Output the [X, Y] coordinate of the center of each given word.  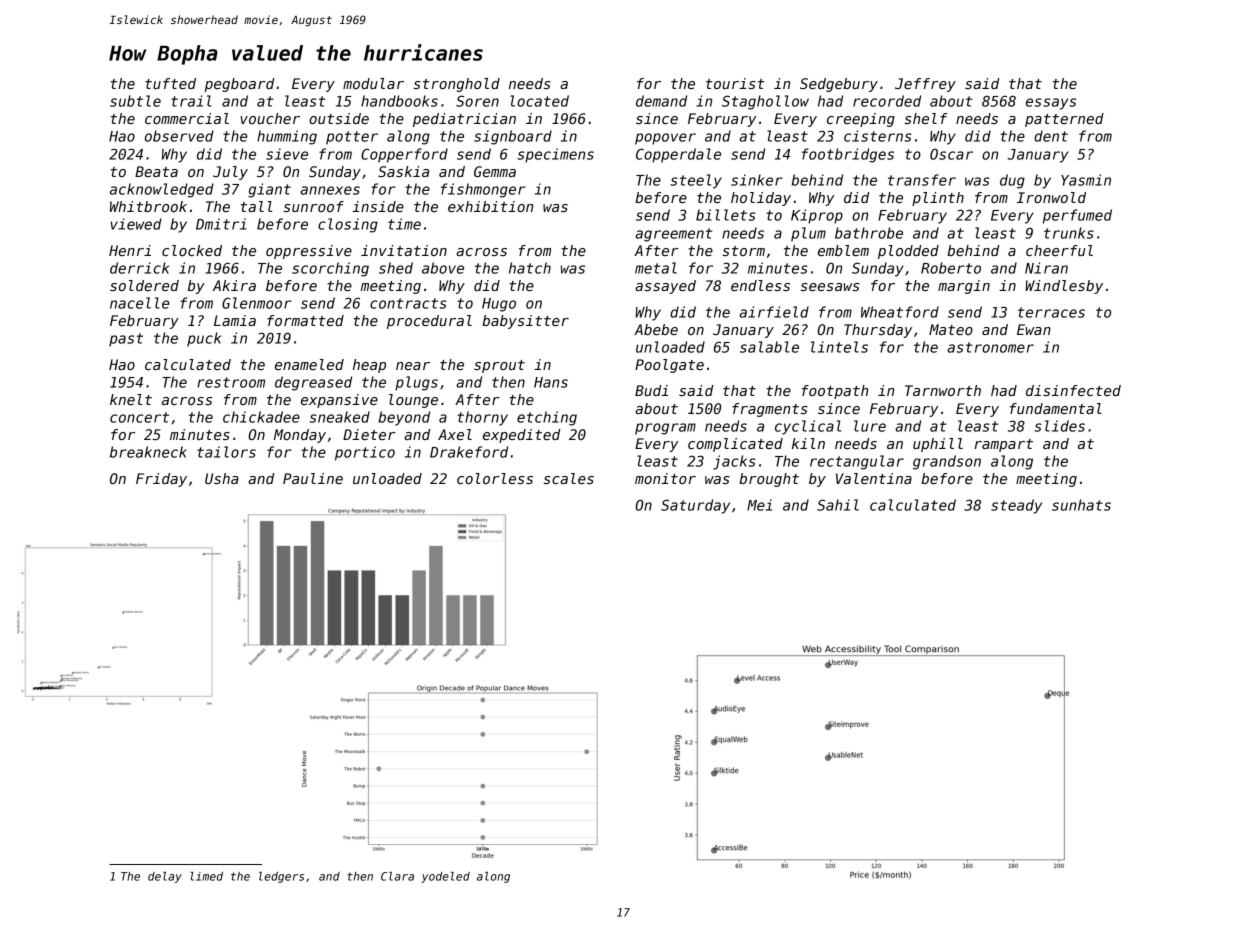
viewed [136, 224]
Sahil [838, 505]
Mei [759, 505]
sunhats [1081, 505]
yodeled [445, 877]
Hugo [499, 305]
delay [165, 877]
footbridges [848, 155]
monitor [665, 478]
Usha [222, 478]
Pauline [313, 478]
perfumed [1077, 216]
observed [179, 136]
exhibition [490, 206]
